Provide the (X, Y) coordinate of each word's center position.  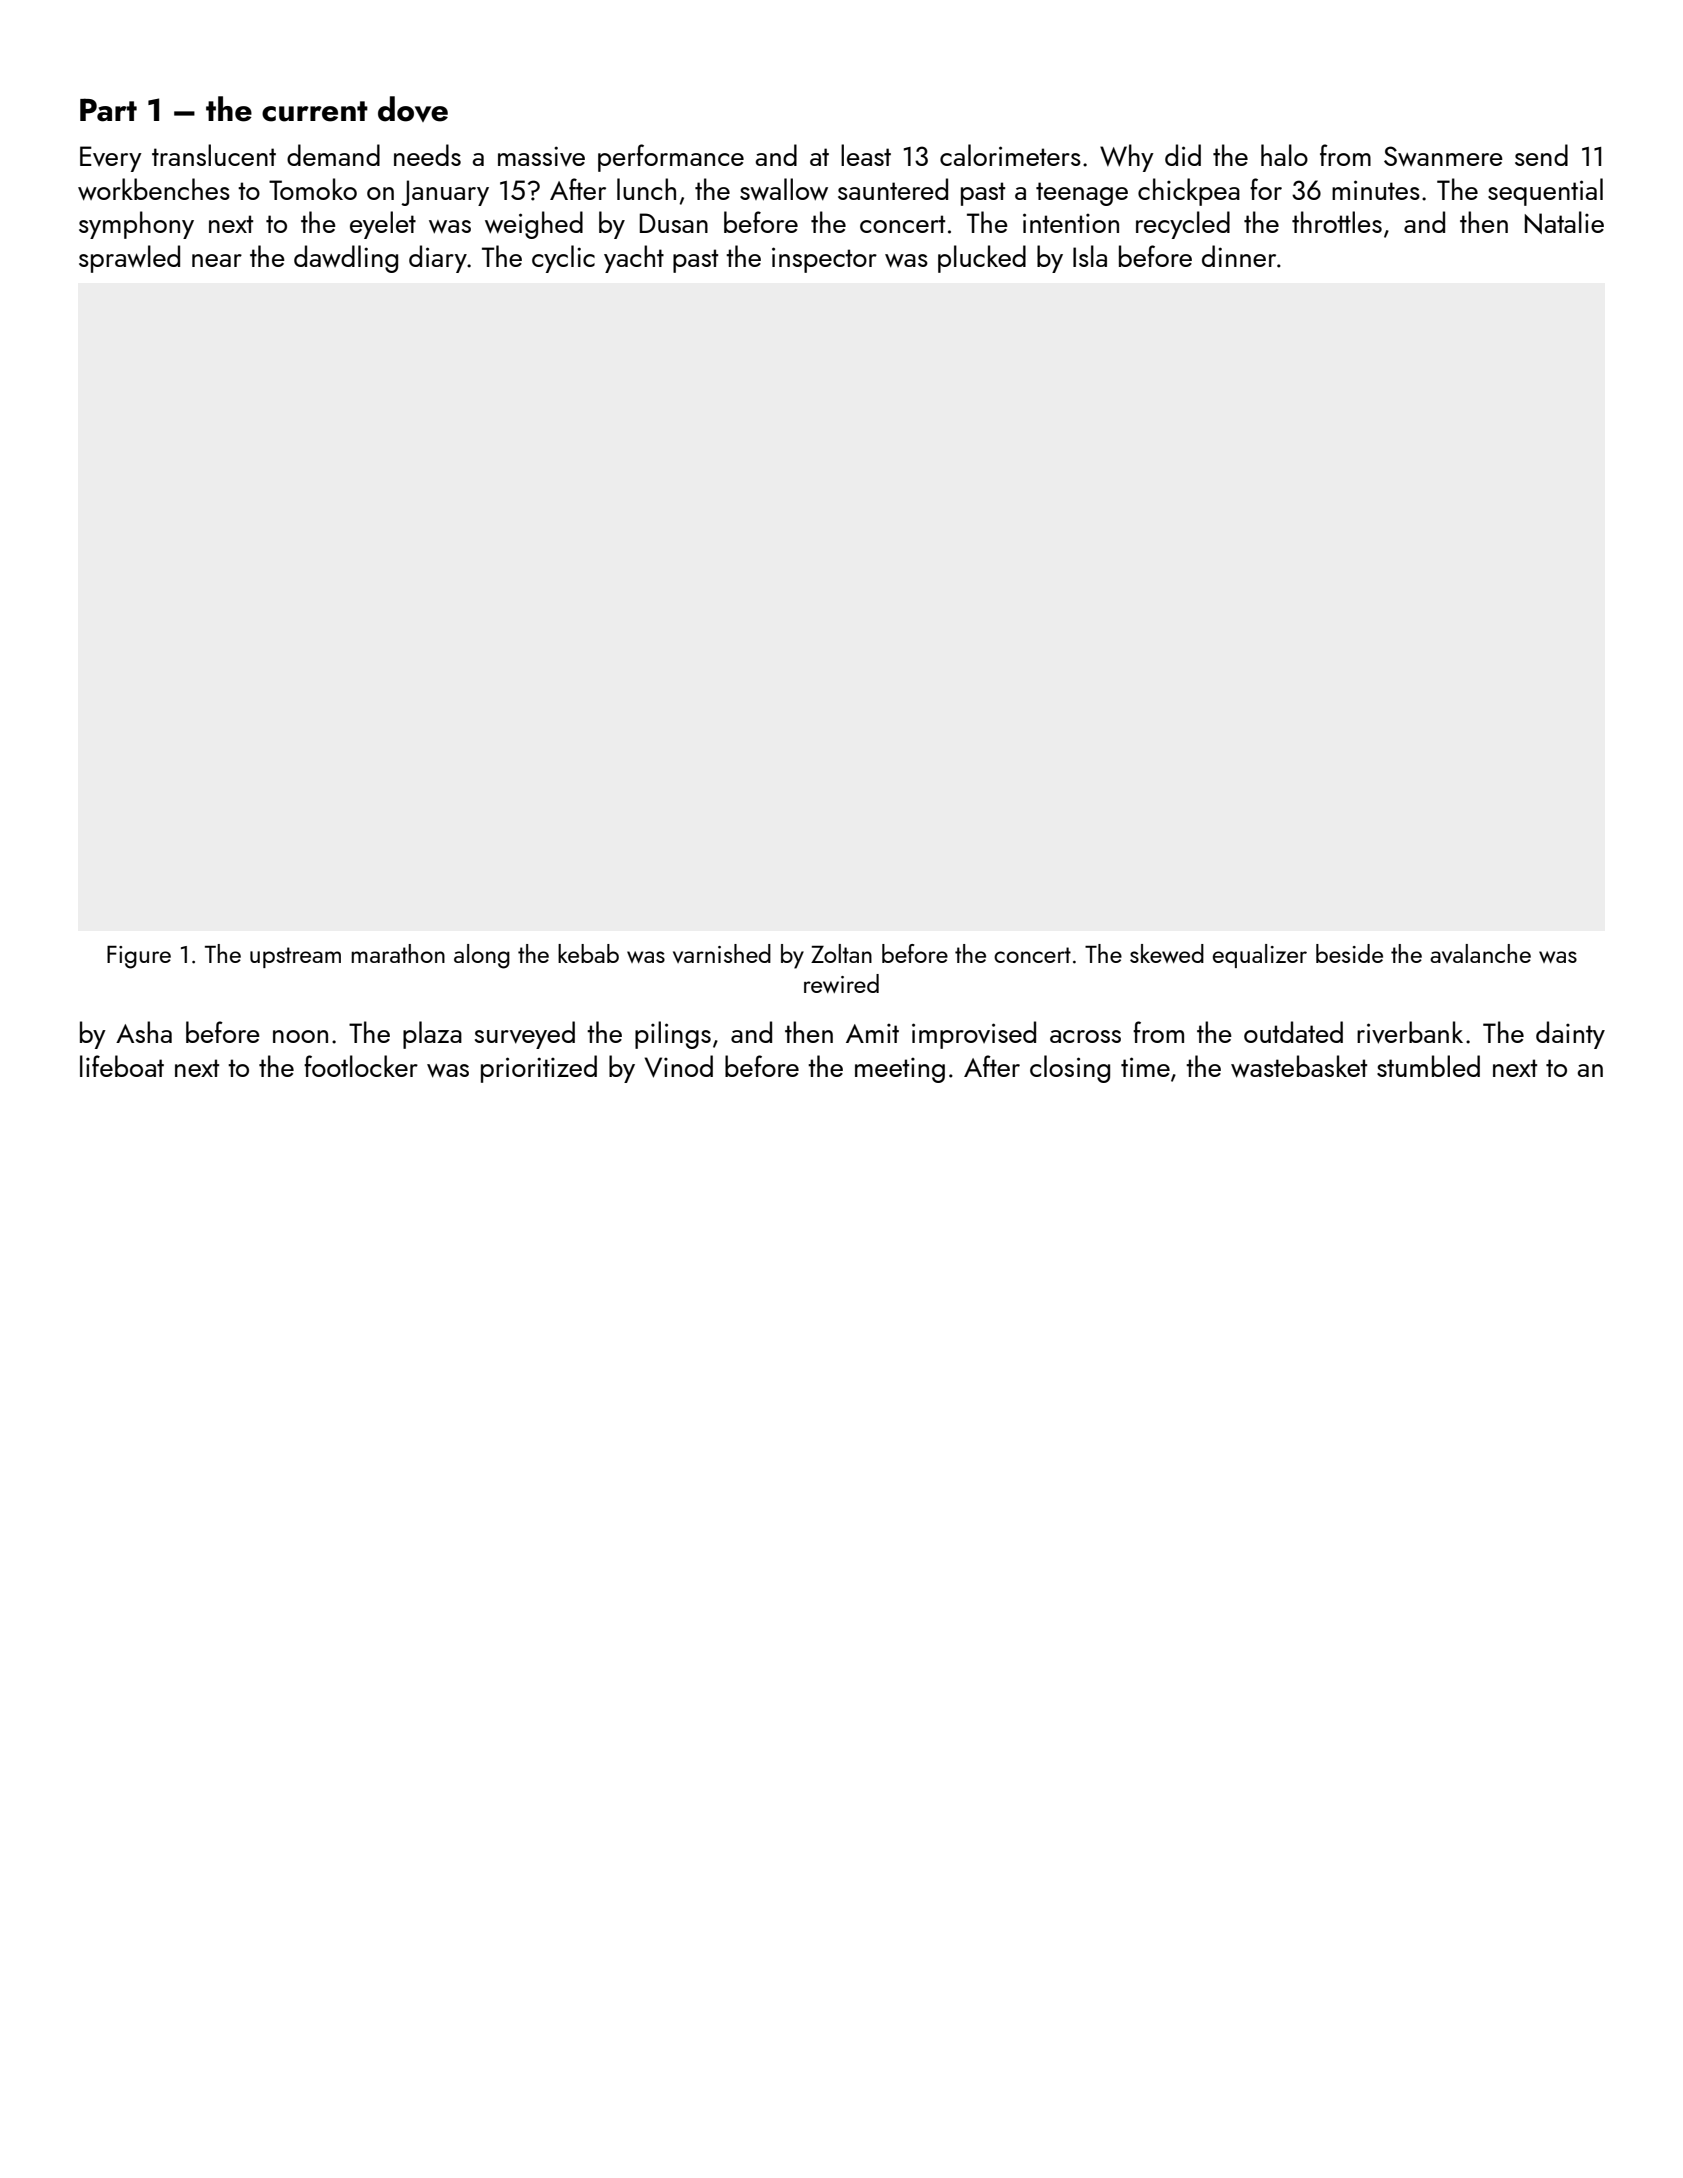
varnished (722, 953)
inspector (824, 260)
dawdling (346, 259)
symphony (136, 225)
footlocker (361, 1066)
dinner (1239, 256)
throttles (1337, 222)
